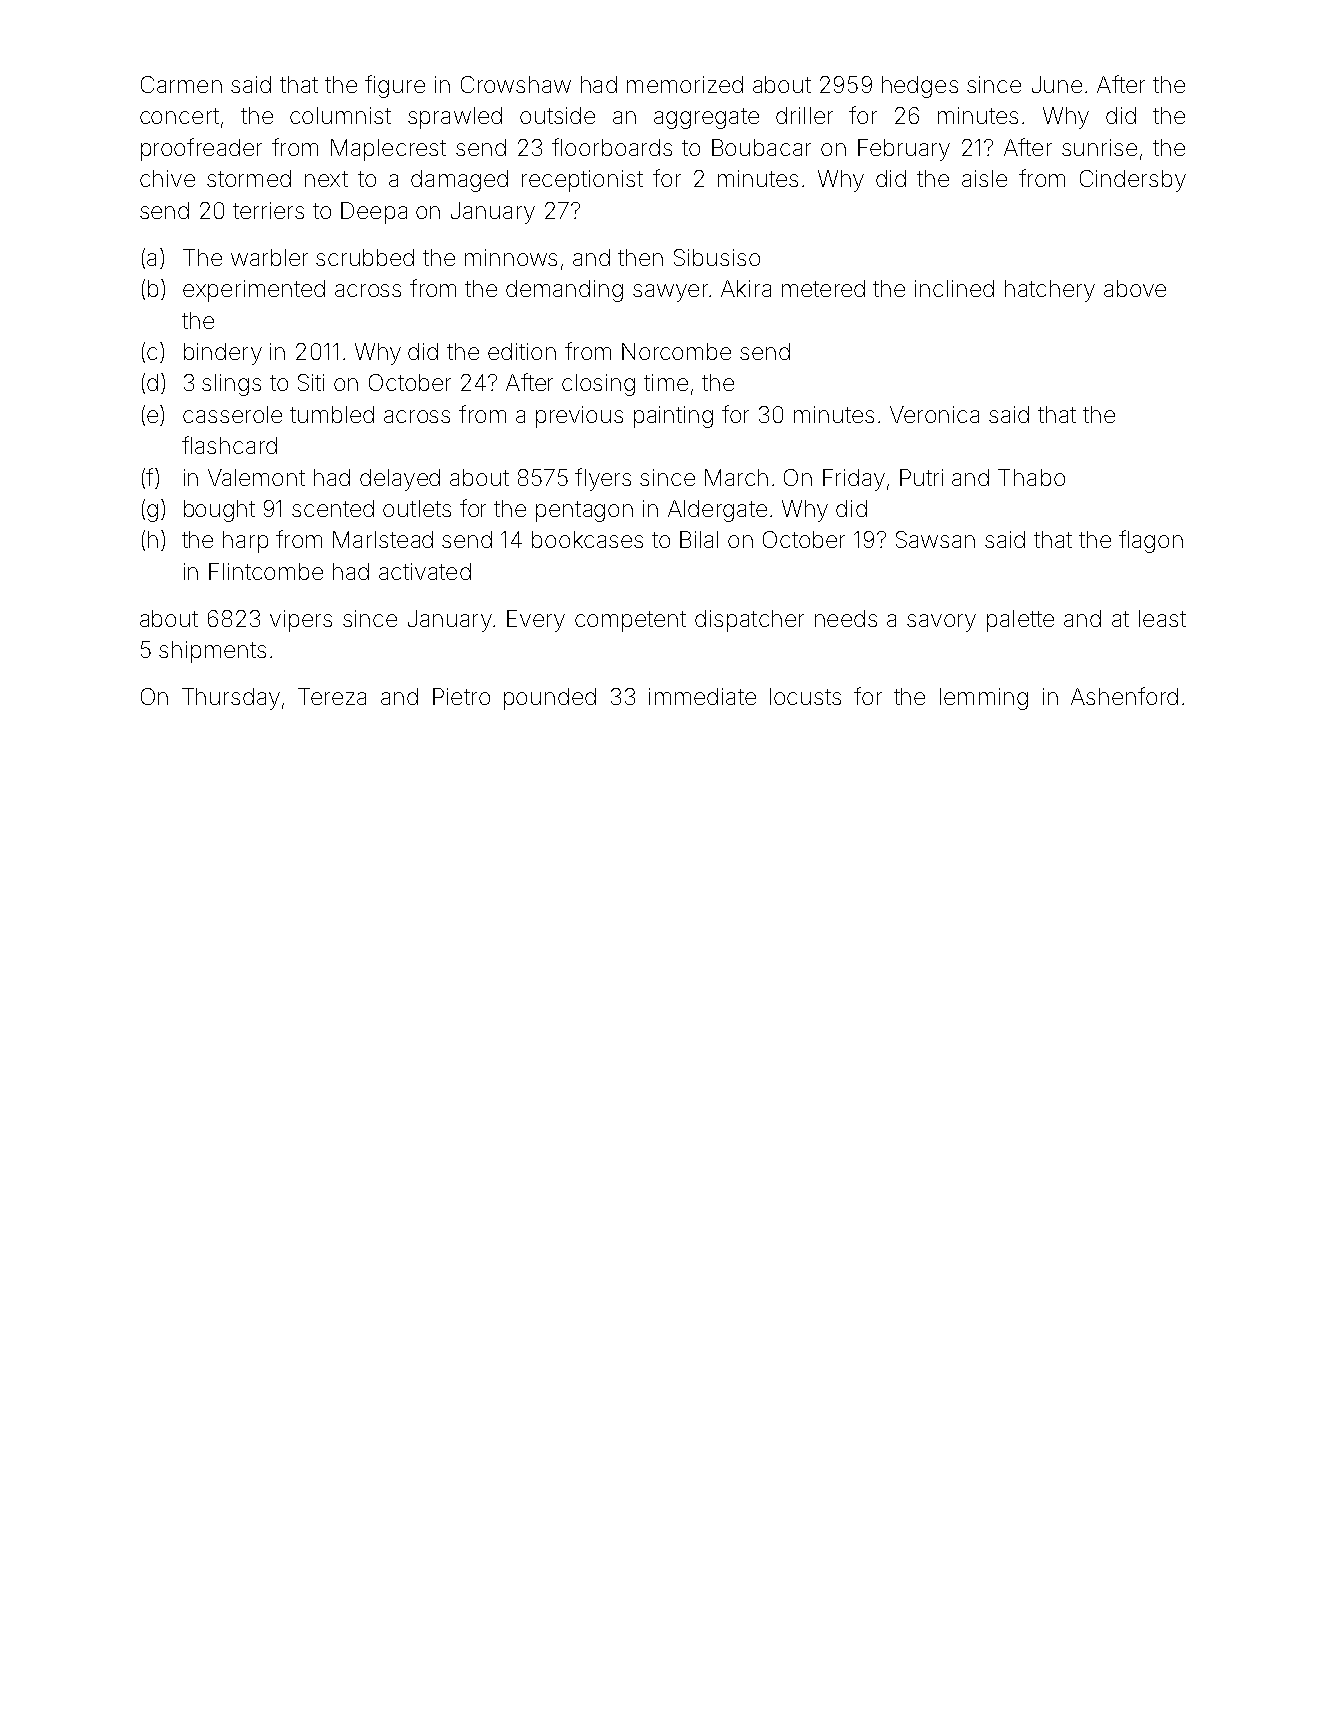 The height and width of the screenshot is (1714, 1325). Describe the element at coordinates (269, 257) in the screenshot. I see `warbler` at that location.
